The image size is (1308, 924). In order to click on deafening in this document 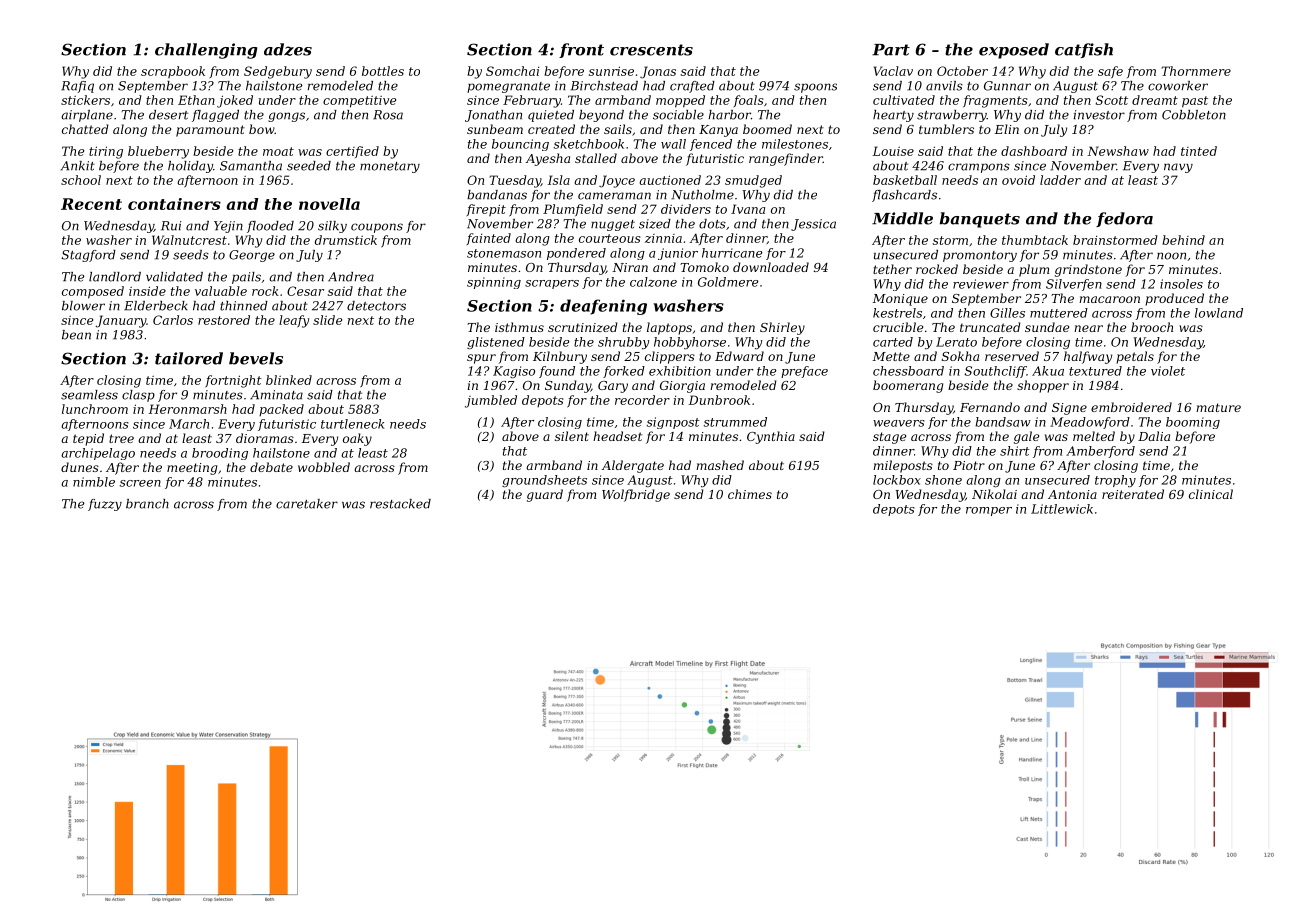, I will do `click(603, 307)`.
